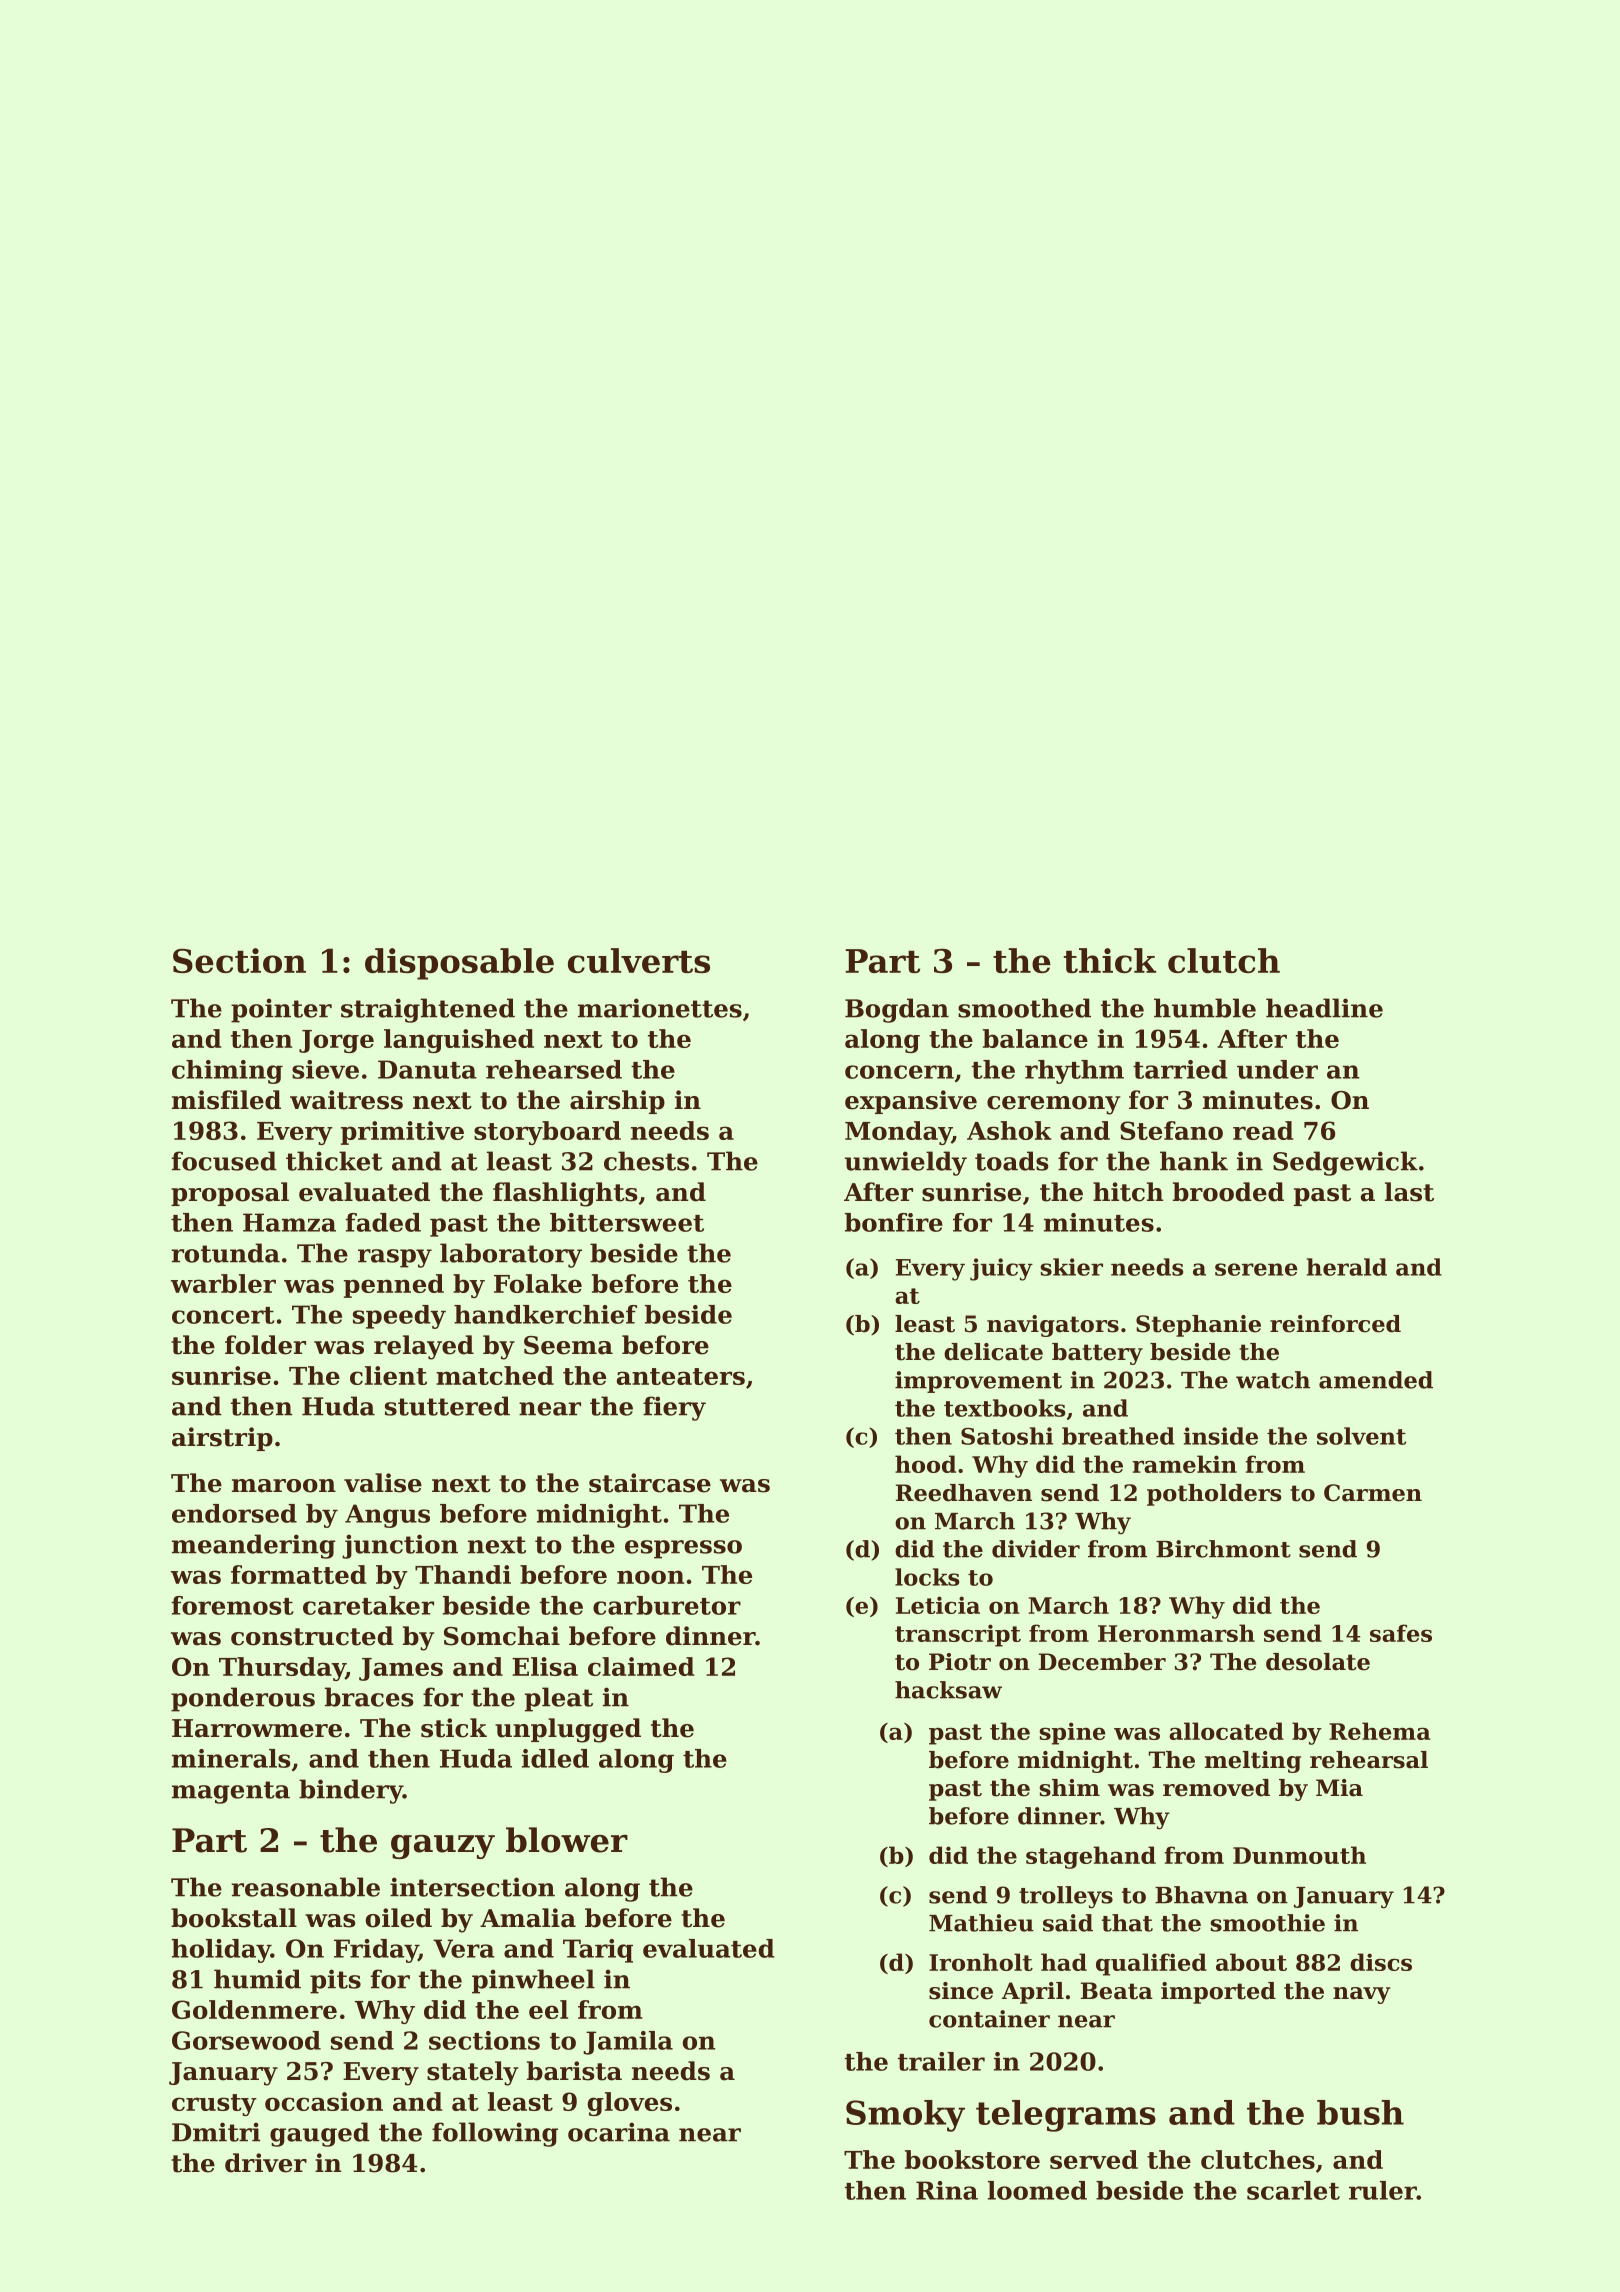  Describe the element at coordinates (402, 1133) in the screenshot. I see `primitive` at that location.
